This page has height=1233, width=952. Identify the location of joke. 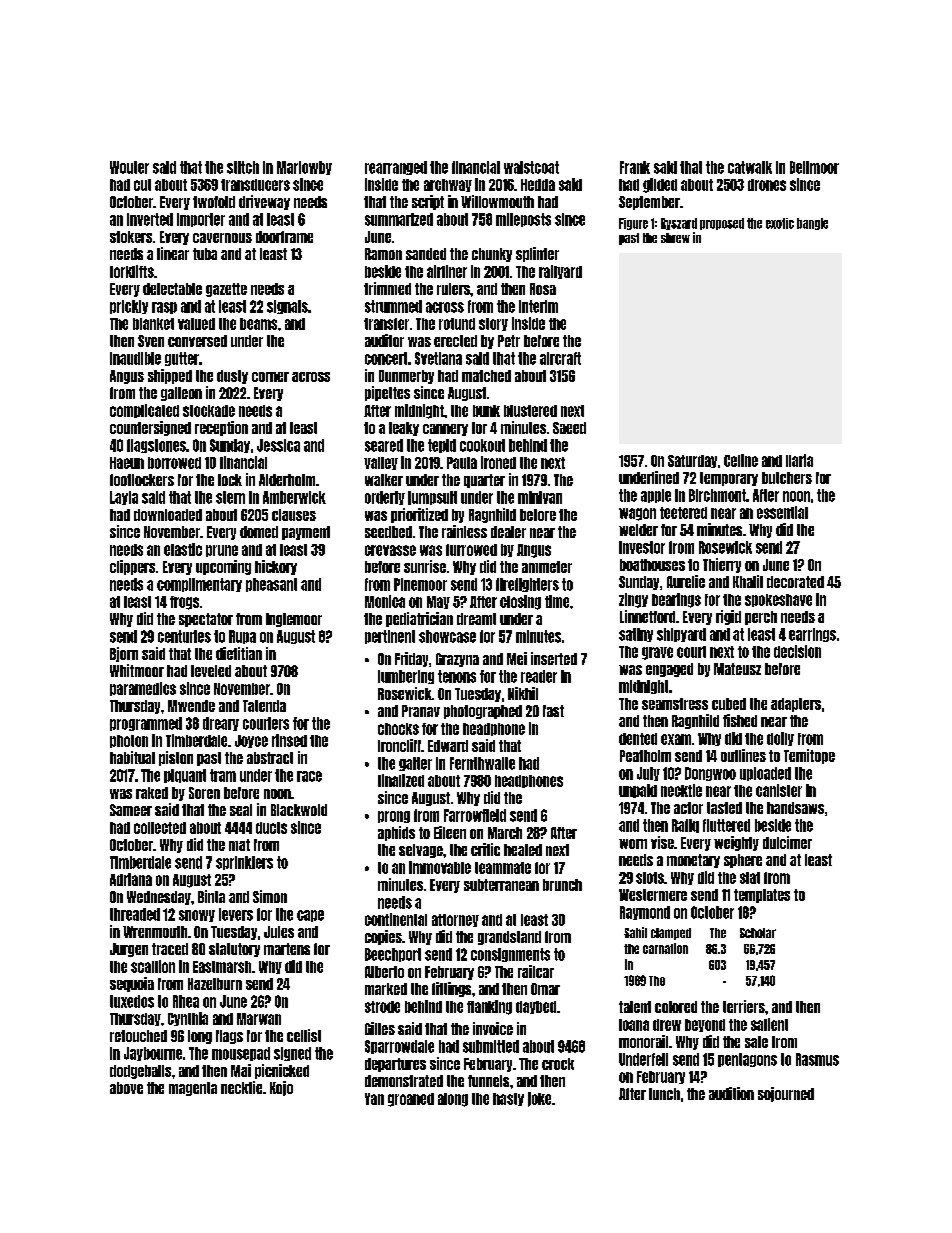
(539, 1099).
